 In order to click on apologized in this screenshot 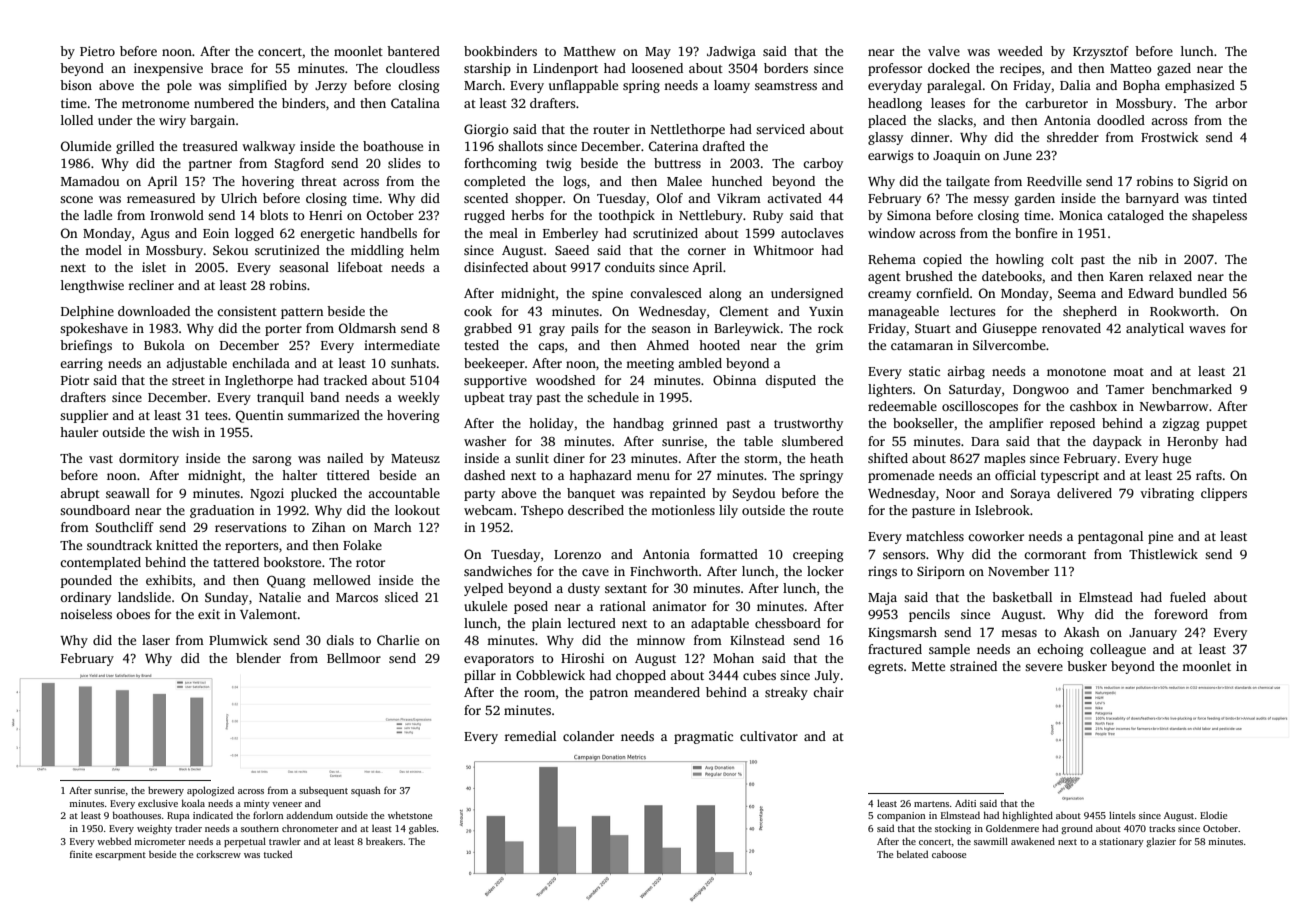, I will do `click(210, 791)`.
